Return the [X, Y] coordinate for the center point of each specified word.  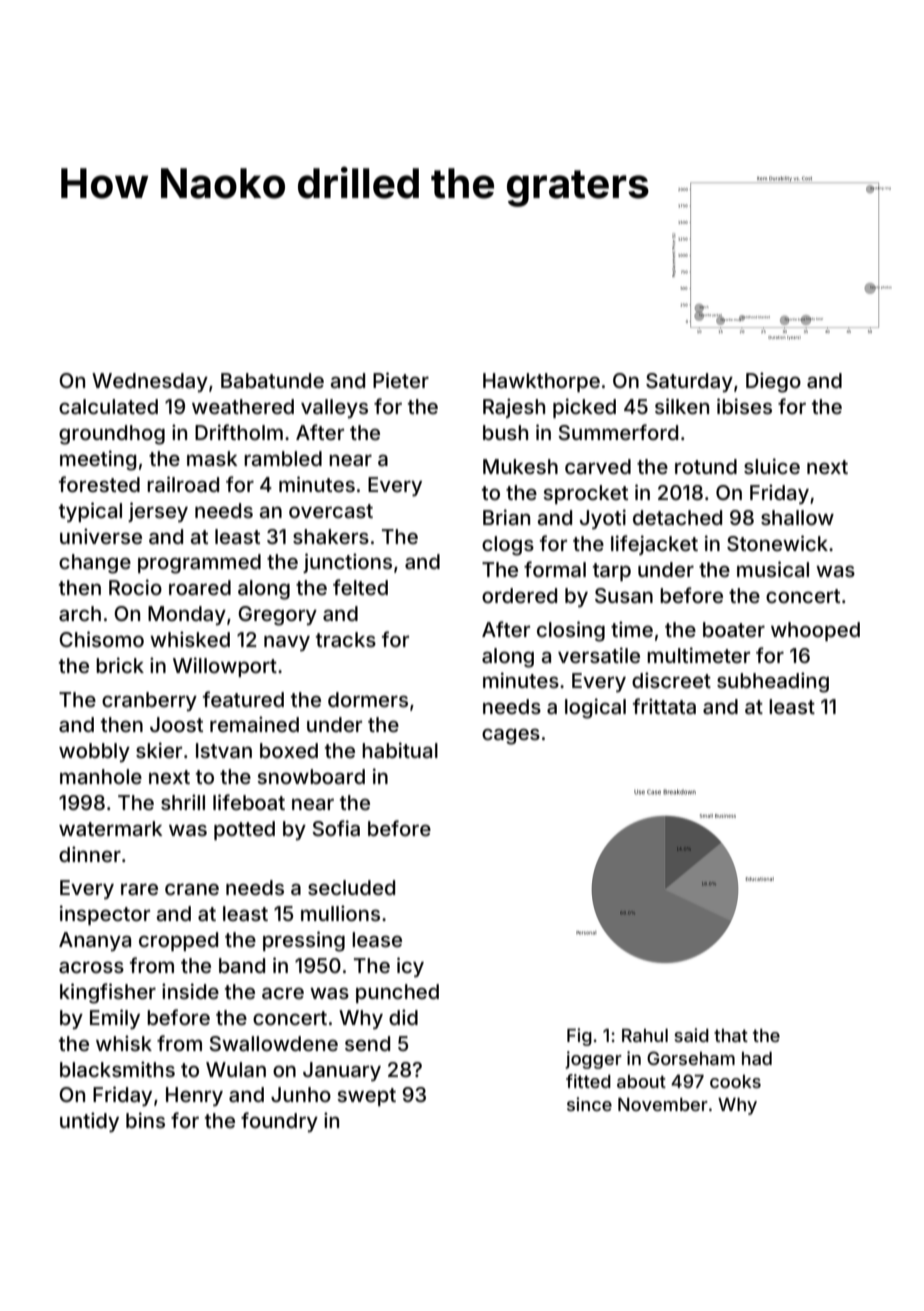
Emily [115, 1019]
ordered [519, 595]
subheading [773, 682]
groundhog [112, 435]
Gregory [277, 616]
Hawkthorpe [541, 382]
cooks [735, 1081]
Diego [773, 382]
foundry [279, 1122]
